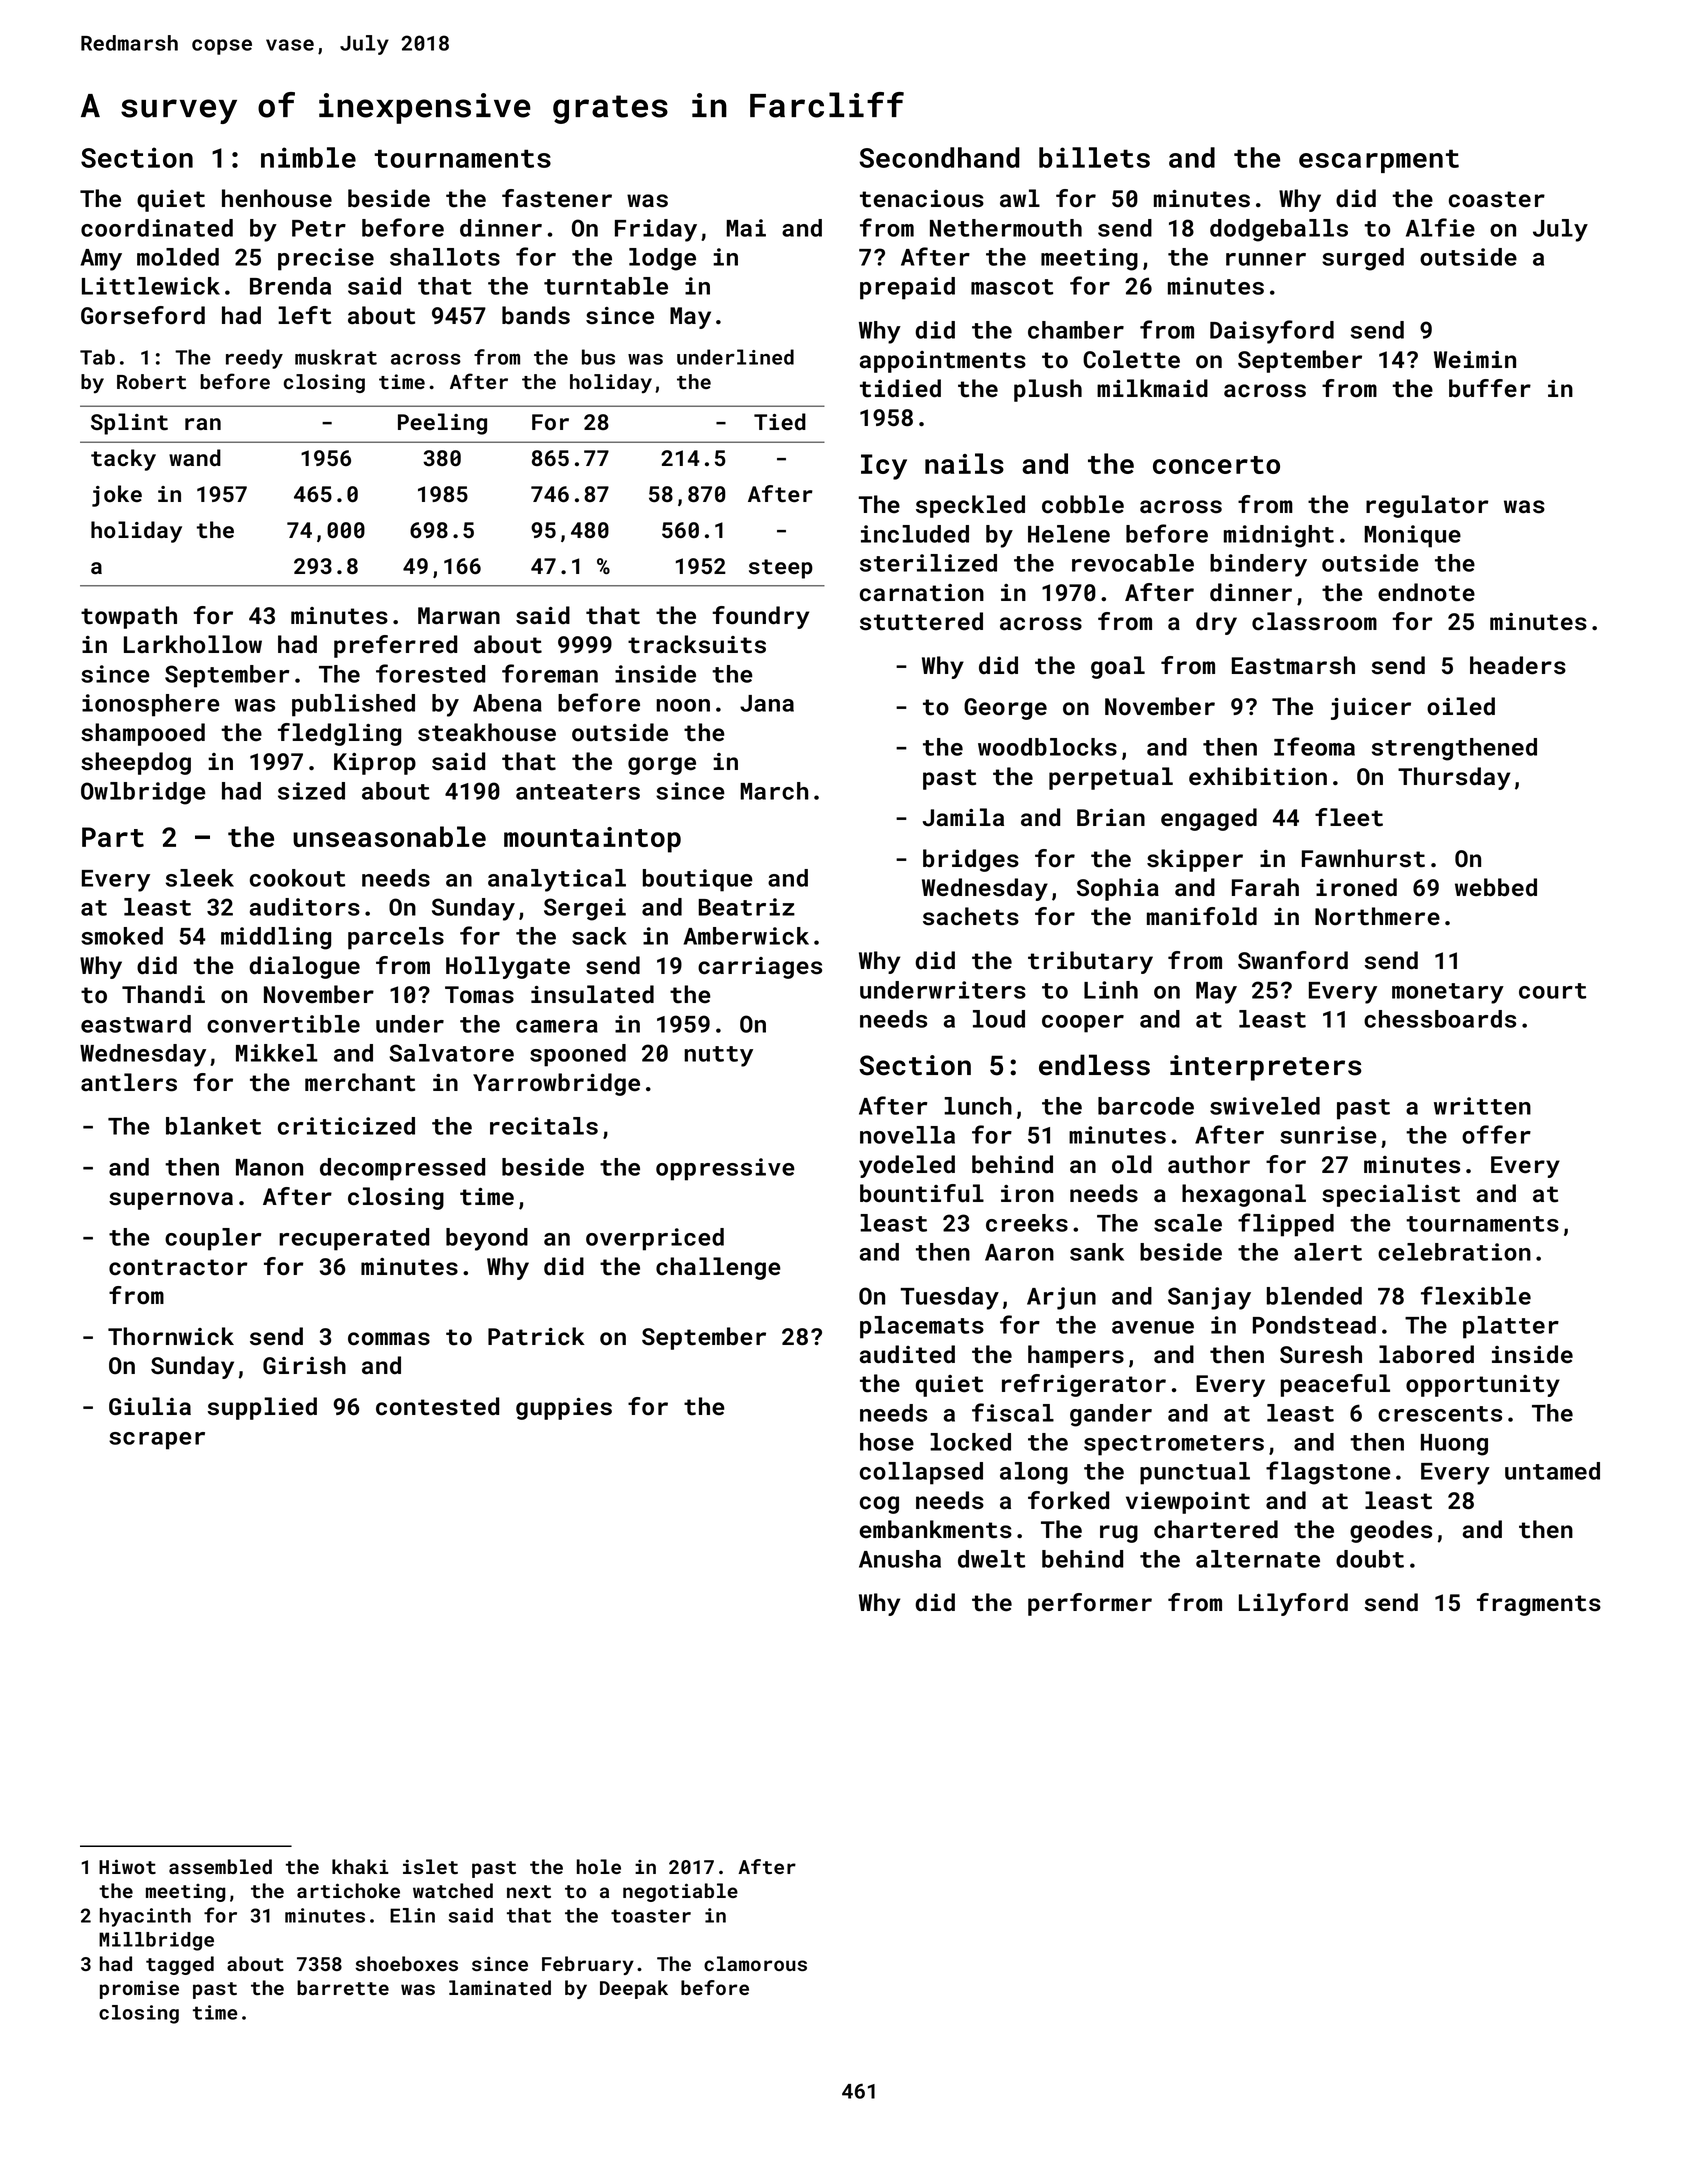  What do you see at coordinates (1518, 665) in the screenshot?
I see `headers` at bounding box center [1518, 665].
